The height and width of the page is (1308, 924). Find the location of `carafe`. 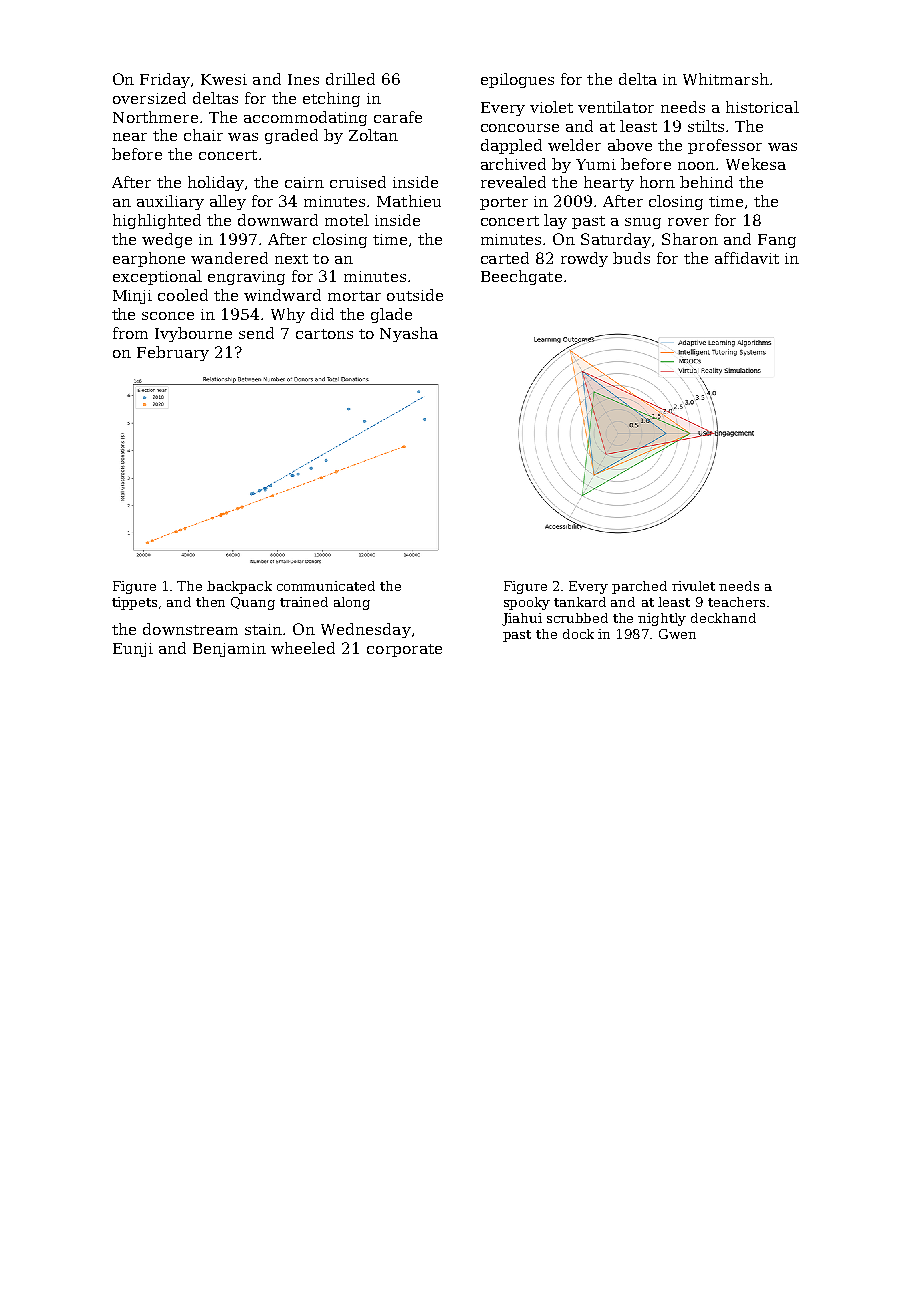

carafe is located at coordinates (398, 117).
